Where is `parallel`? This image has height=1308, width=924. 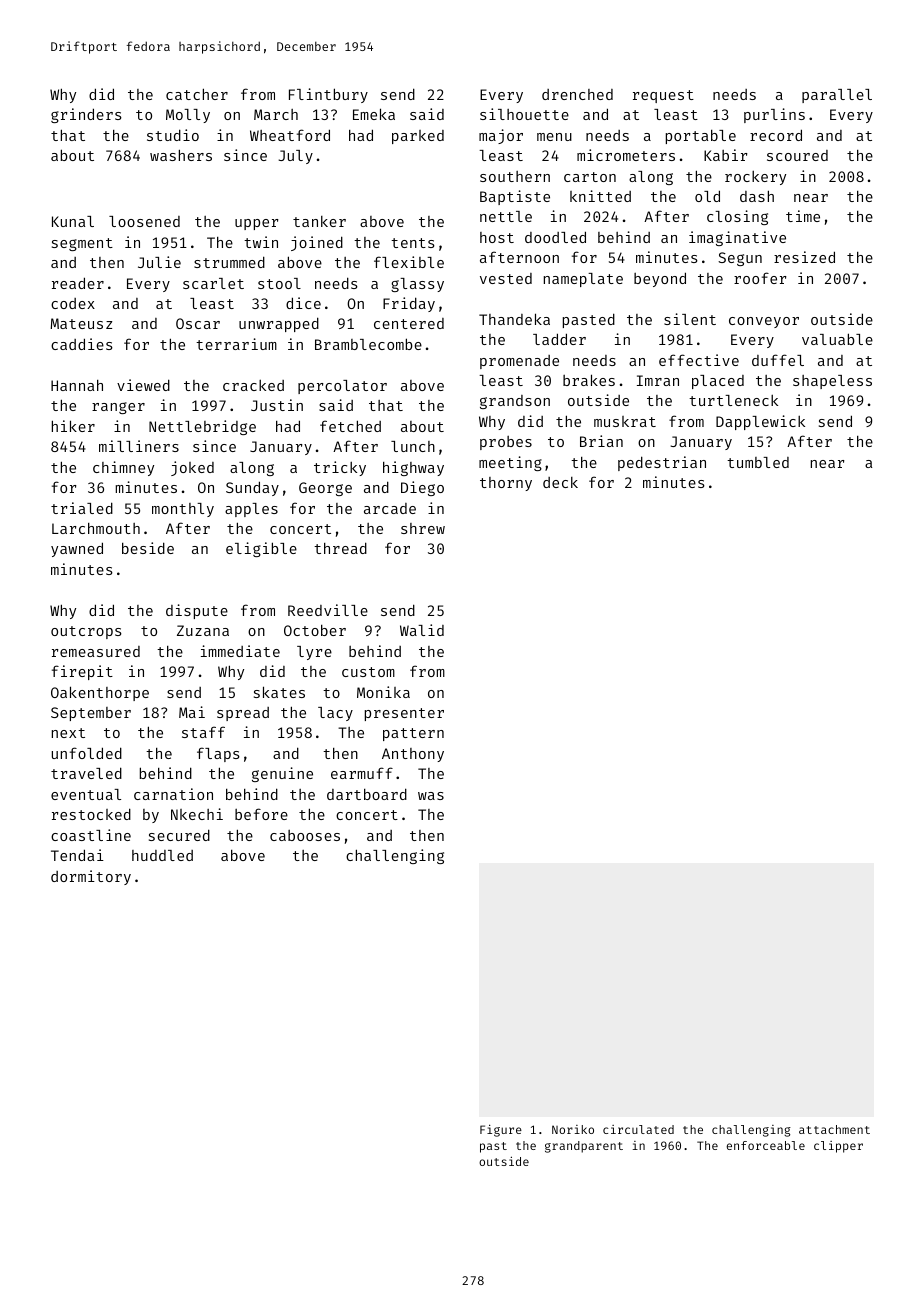
parallel is located at coordinates (837, 96).
